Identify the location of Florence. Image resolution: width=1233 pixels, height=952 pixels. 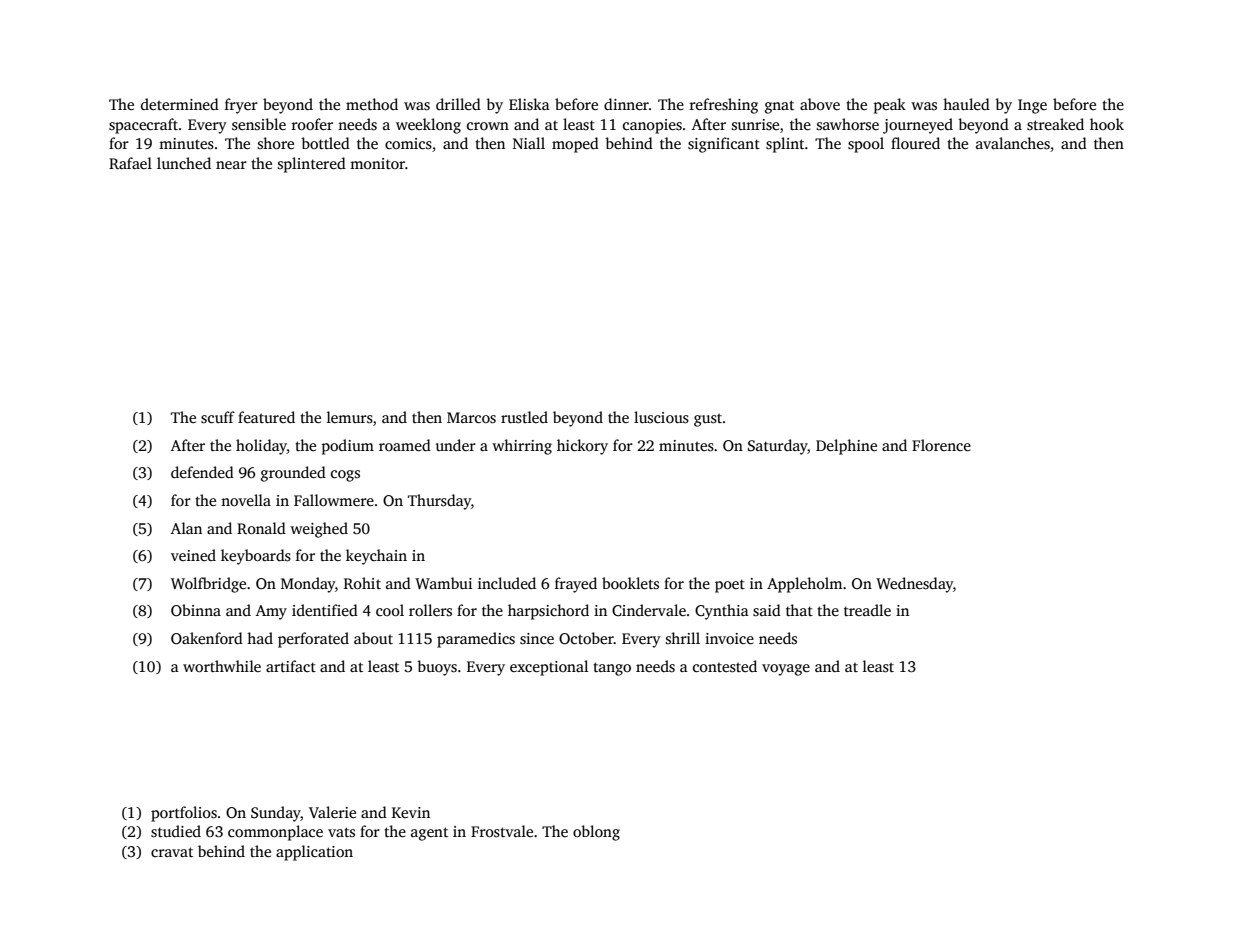
(941, 445).
